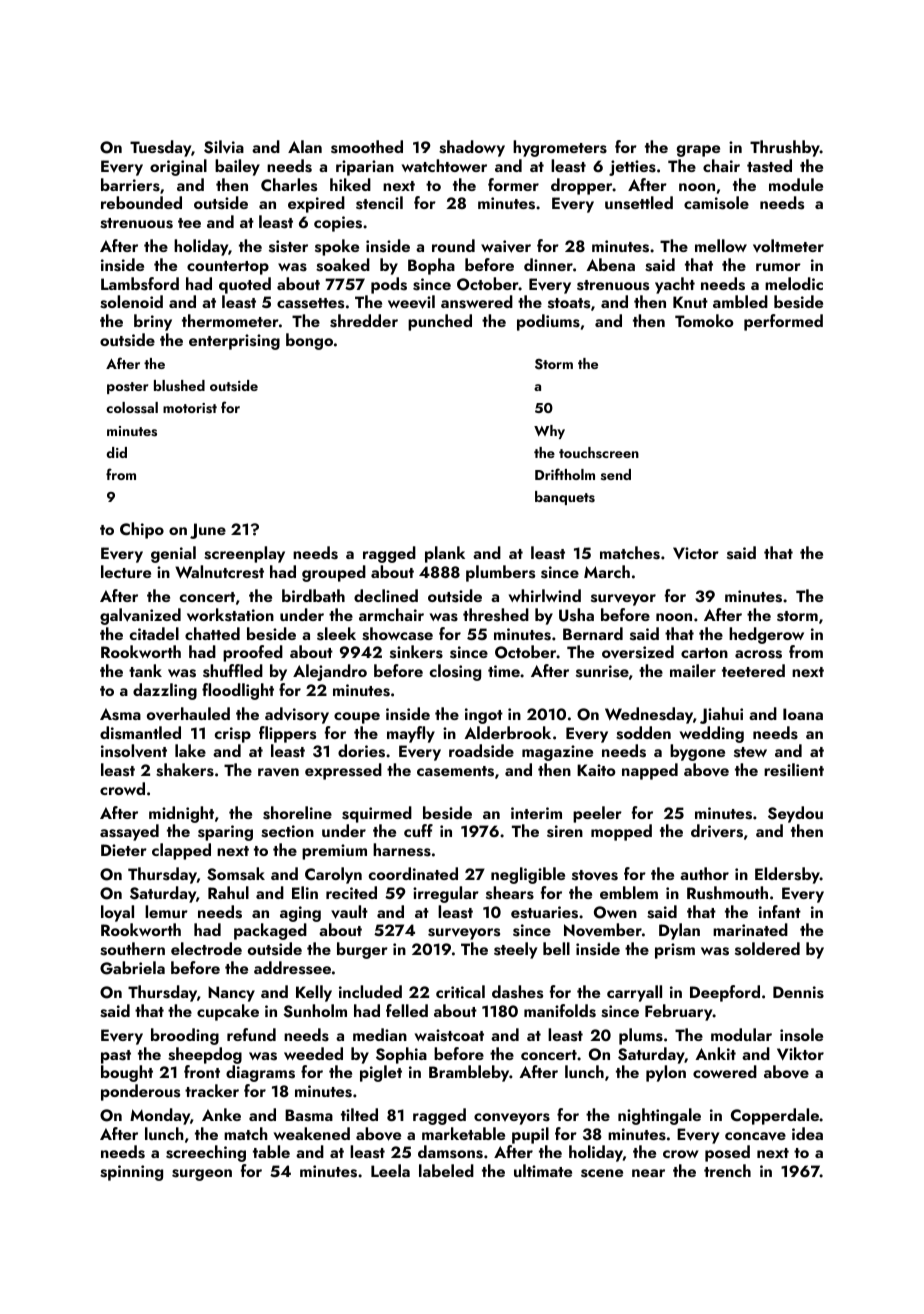 The width and height of the document is (924, 1314). I want to click on Dieter, so click(124, 850).
